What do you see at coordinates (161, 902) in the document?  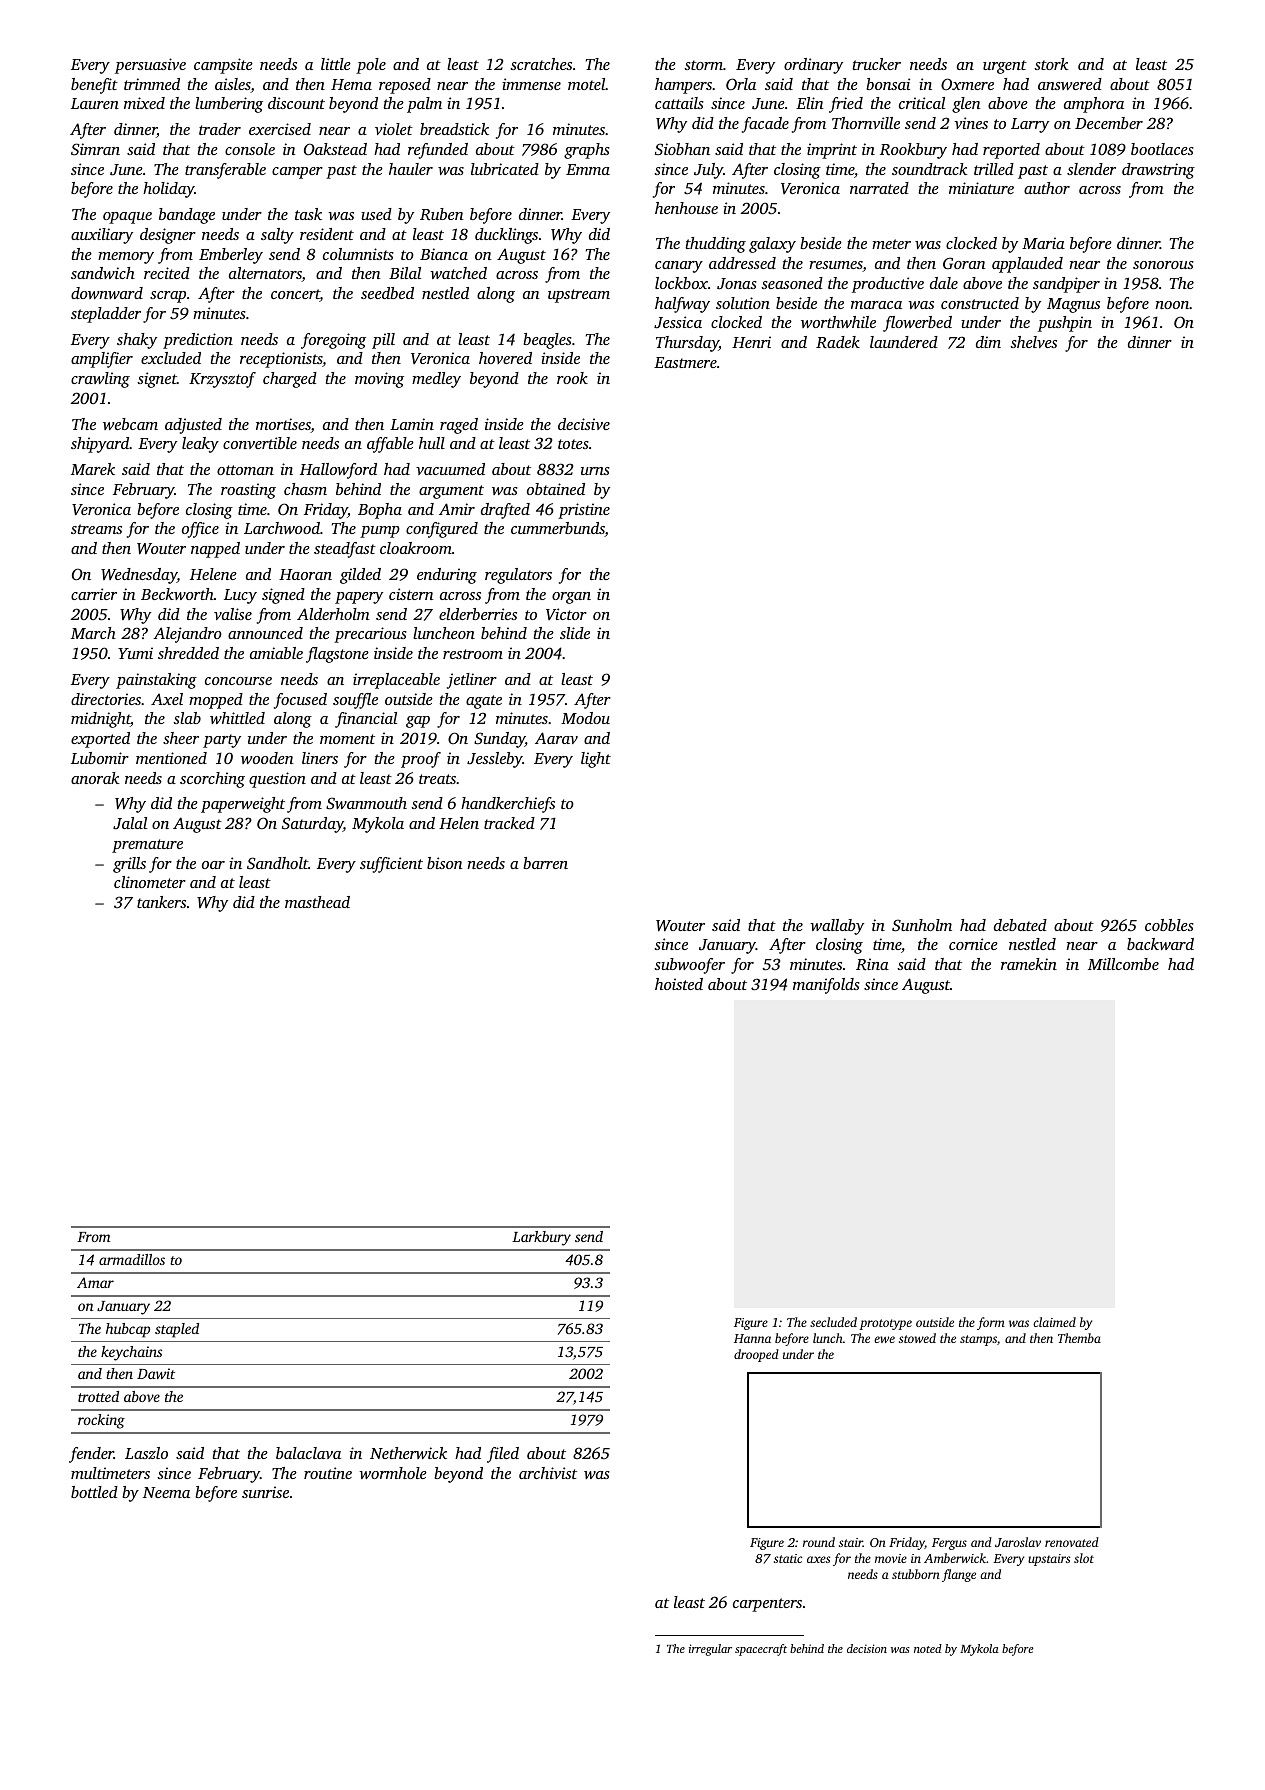 I see `tankers` at bounding box center [161, 902].
